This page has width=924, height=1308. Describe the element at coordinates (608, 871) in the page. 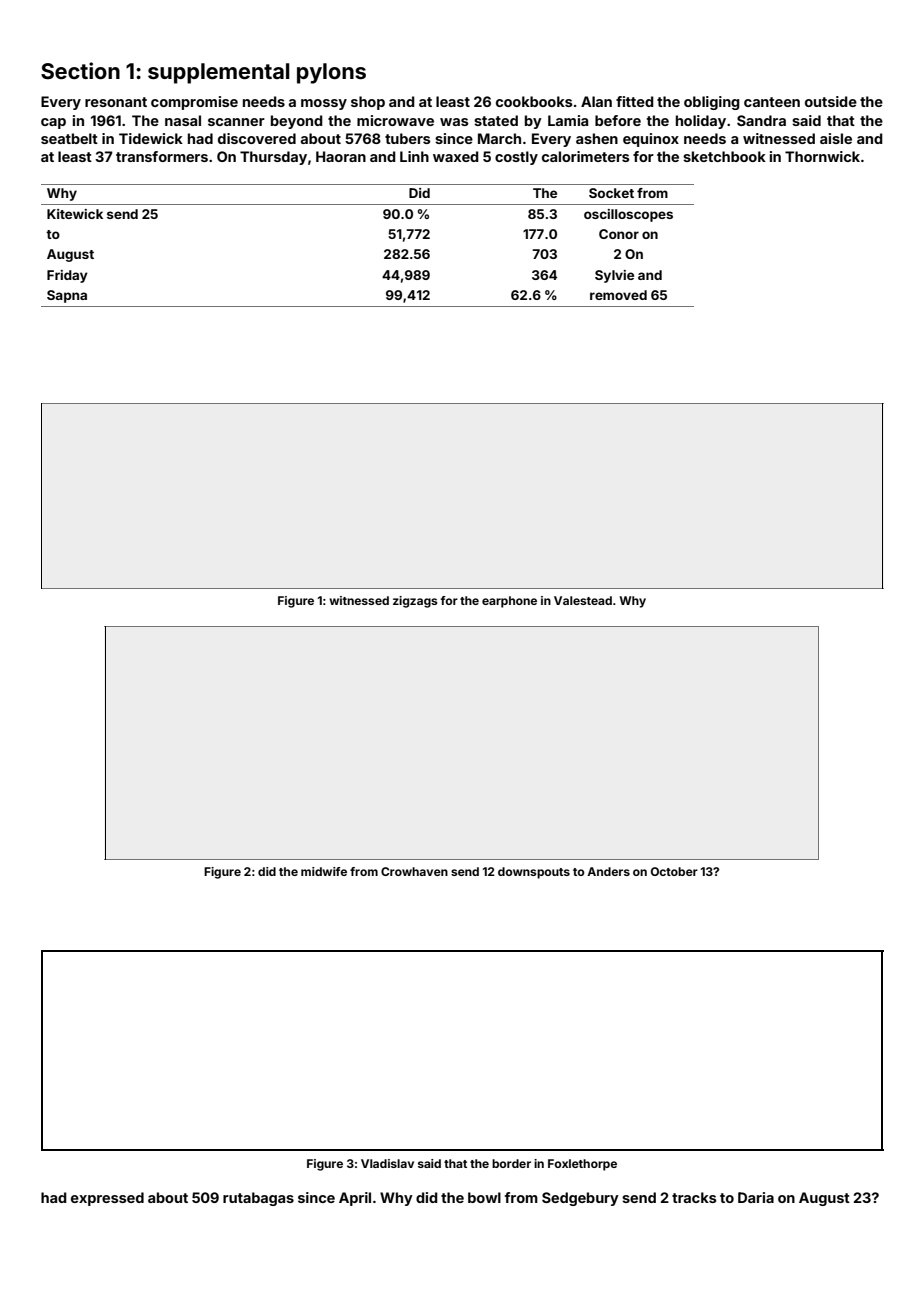

I see `Anders` at that location.
